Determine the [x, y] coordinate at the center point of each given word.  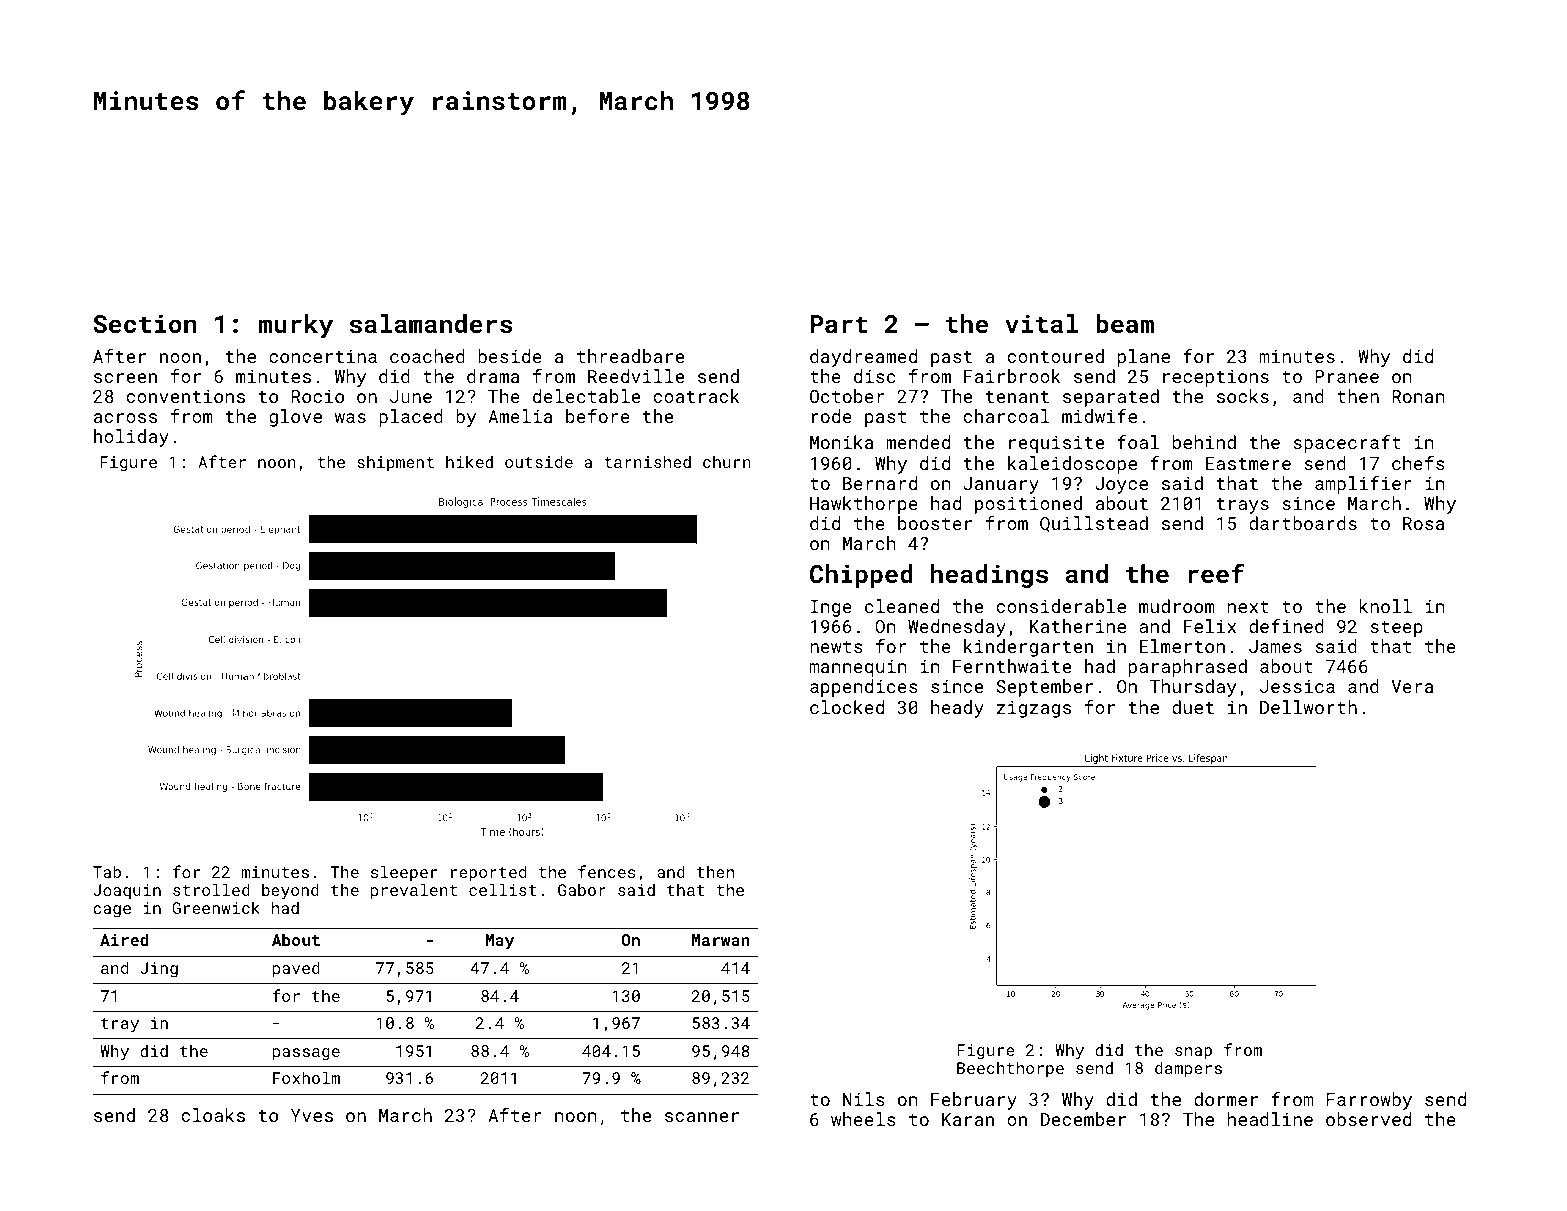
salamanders [431, 323]
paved [296, 969]
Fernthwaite [1012, 666]
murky [296, 326]
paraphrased [1188, 668]
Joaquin [127, 892]
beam [1125, 323]
